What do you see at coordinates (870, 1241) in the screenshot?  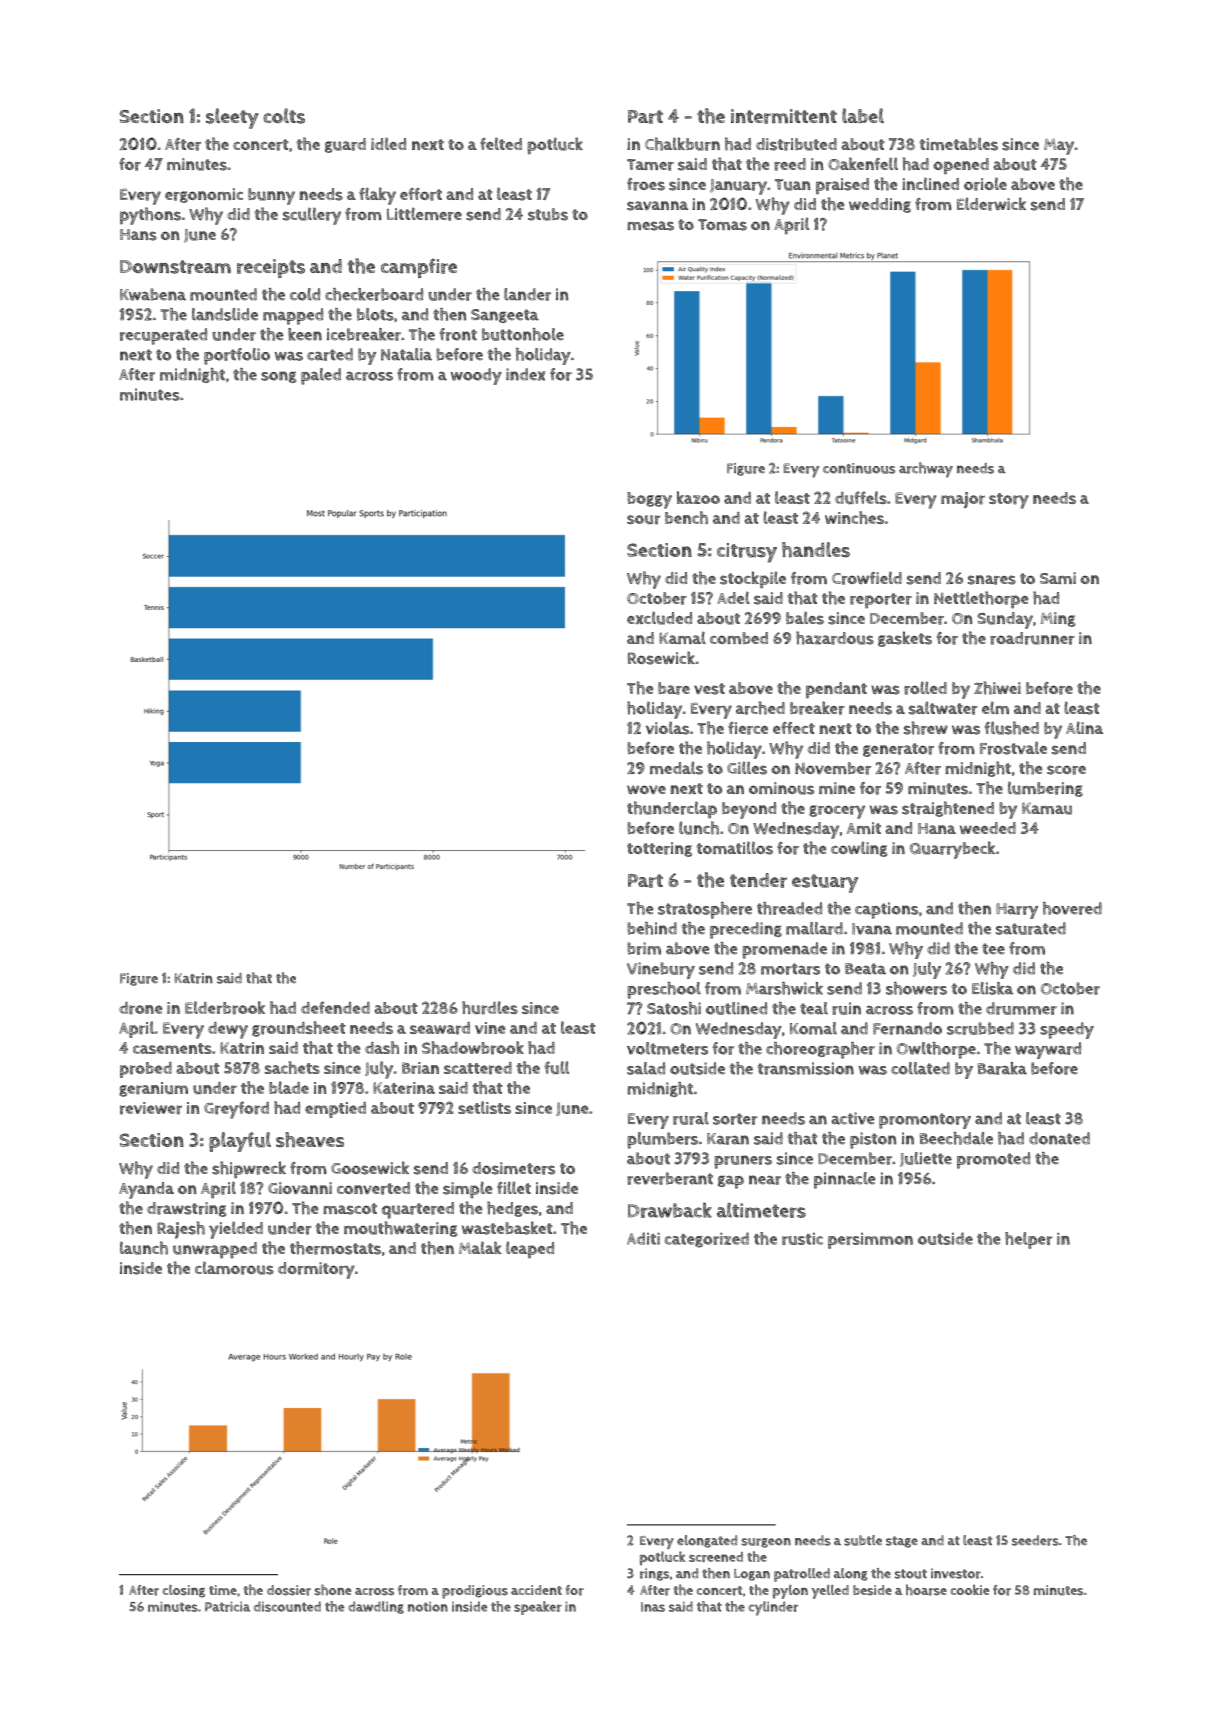 I see `persimmon` at bounding box center [870, 1241].
